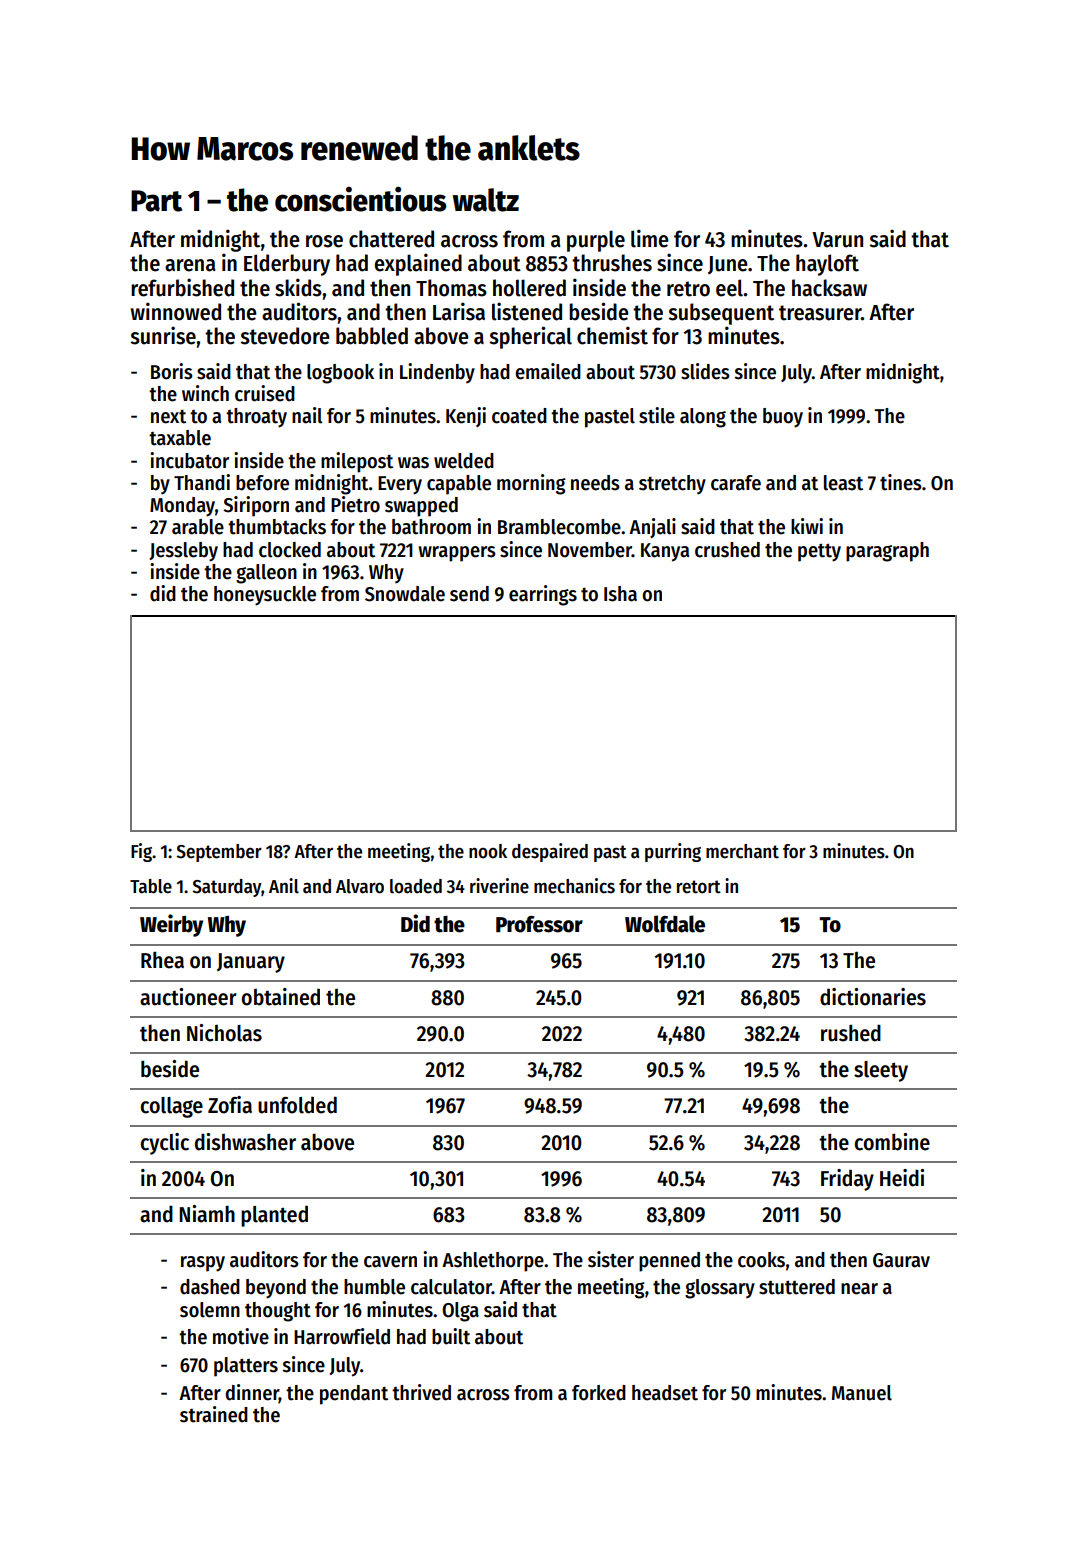  I want to click on strained, so click(214, 1414).
